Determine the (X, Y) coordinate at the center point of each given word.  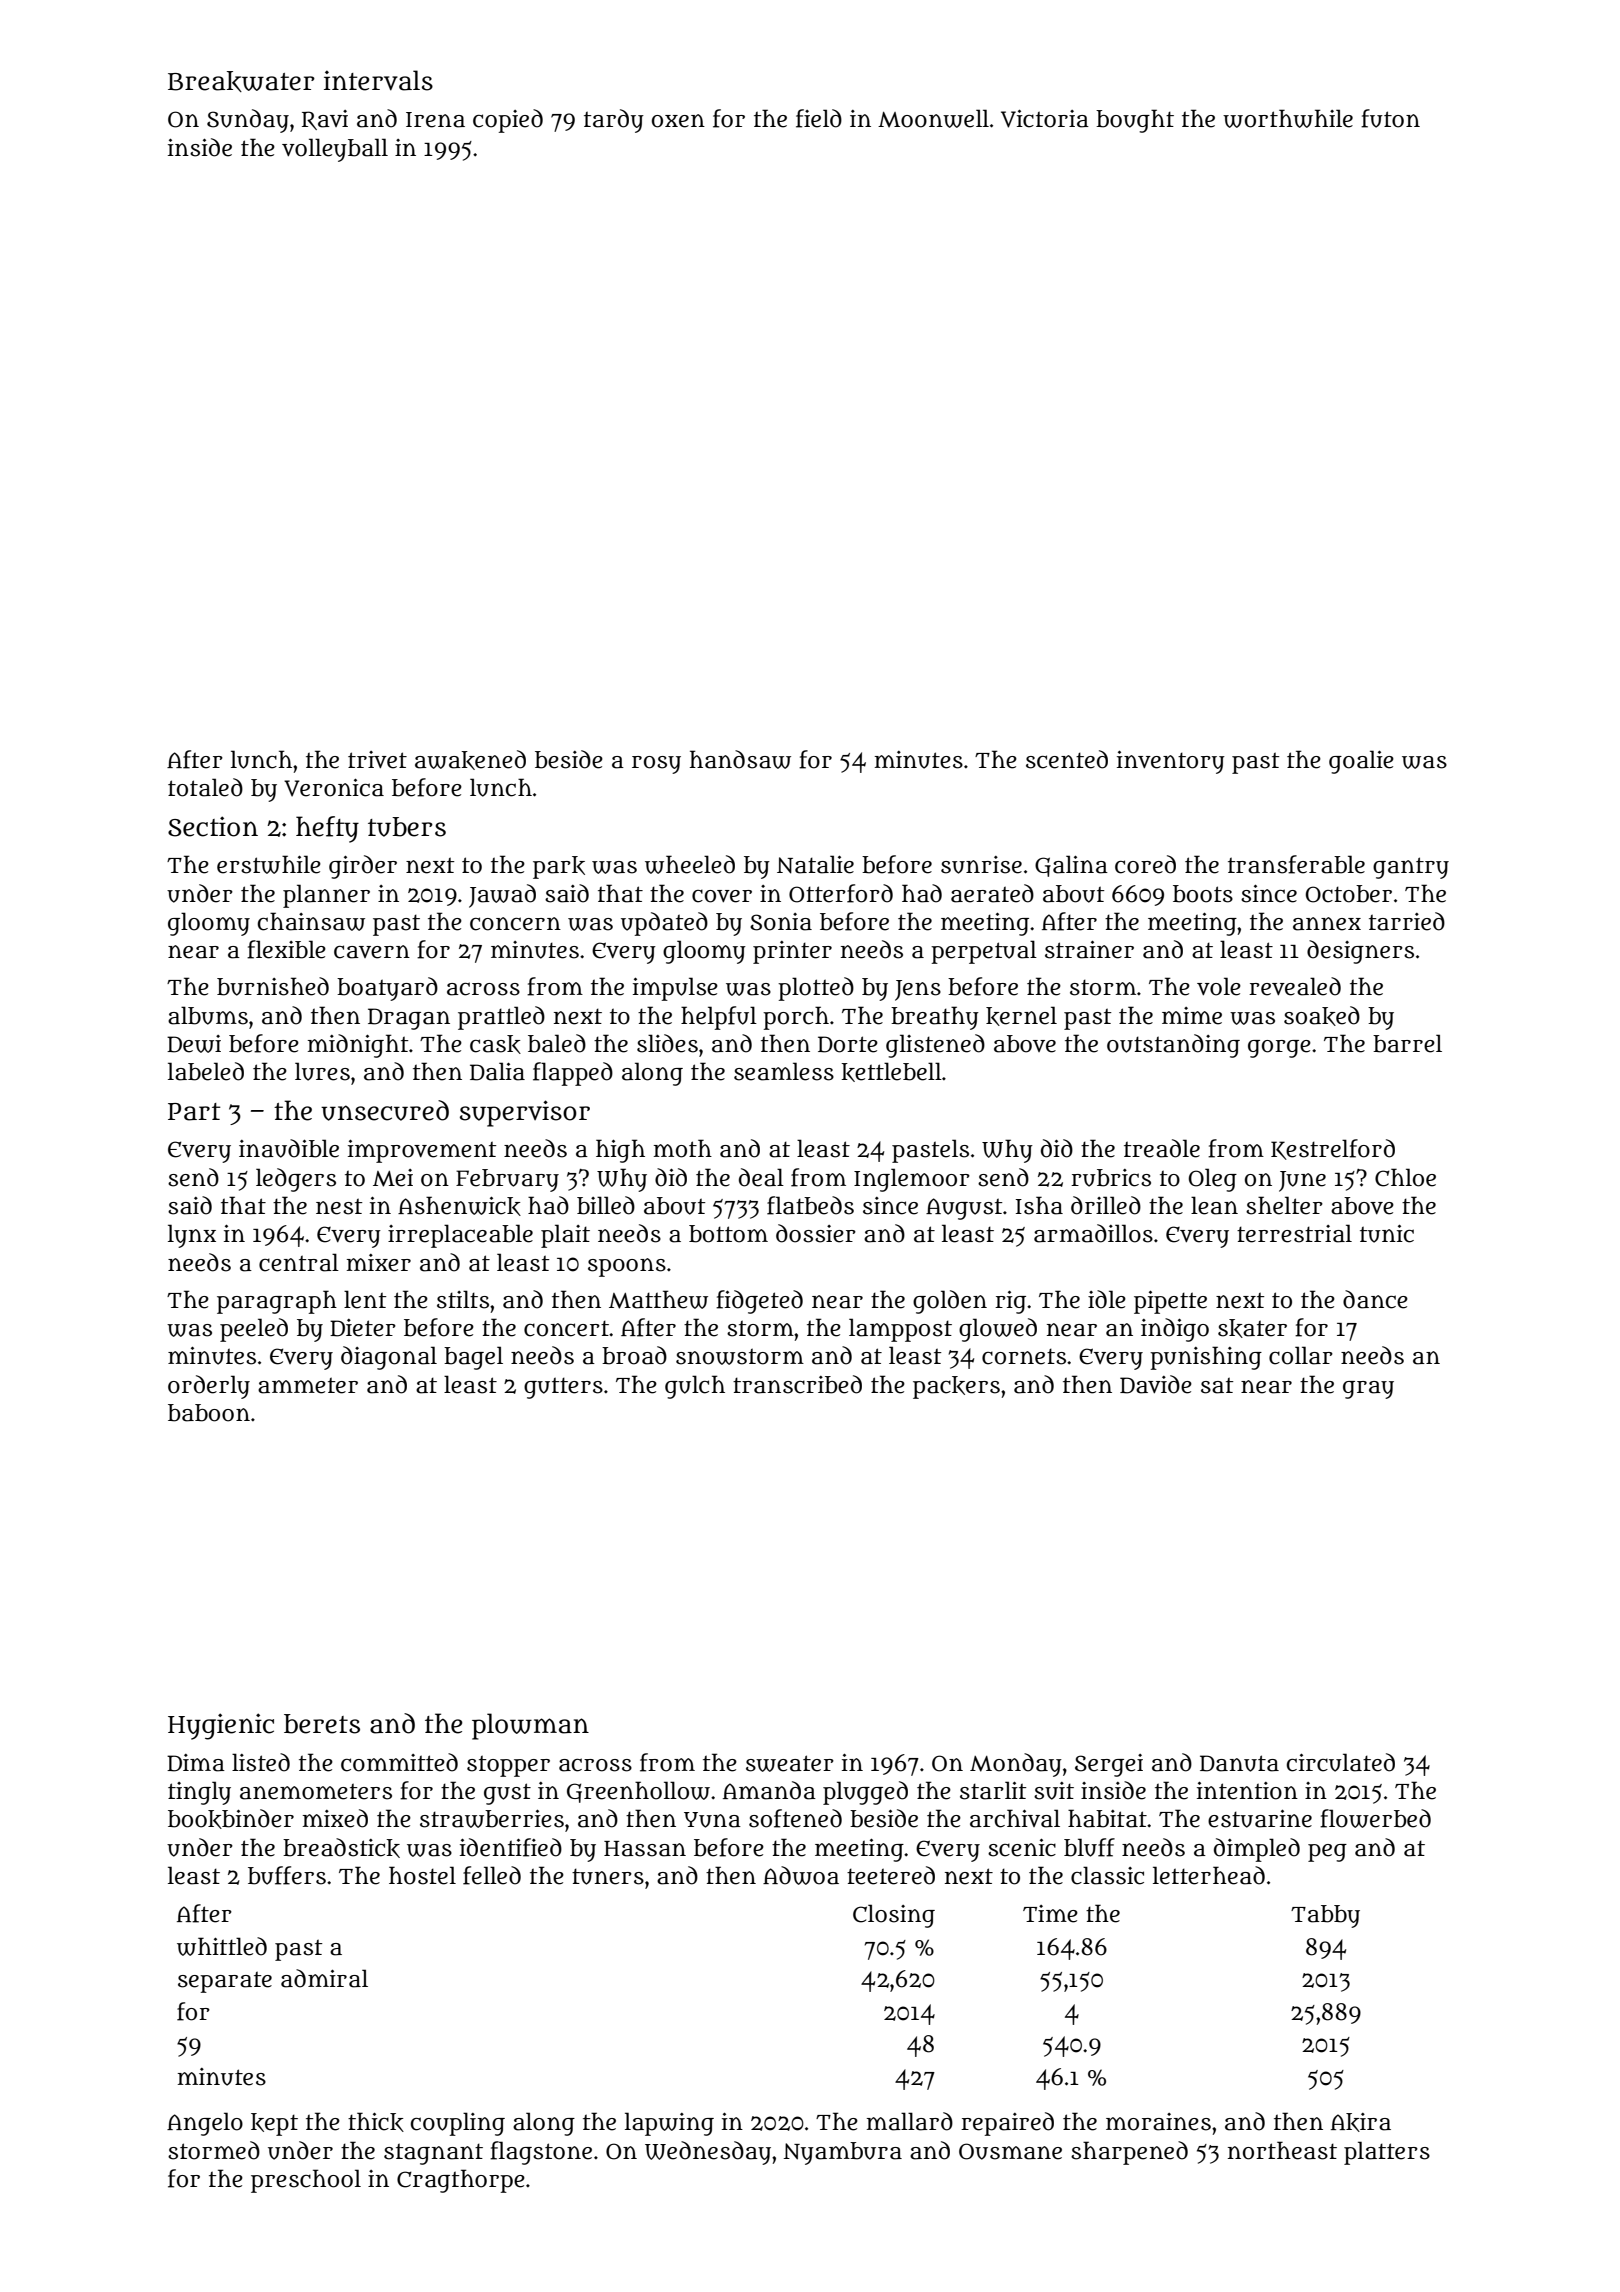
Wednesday (708, 2153)
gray (1368, 1390)
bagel (473, 1358)
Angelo (205, 2124)
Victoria (1045, 119)
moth (683, 1148)
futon (1390, 118)
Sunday (248, 121)
